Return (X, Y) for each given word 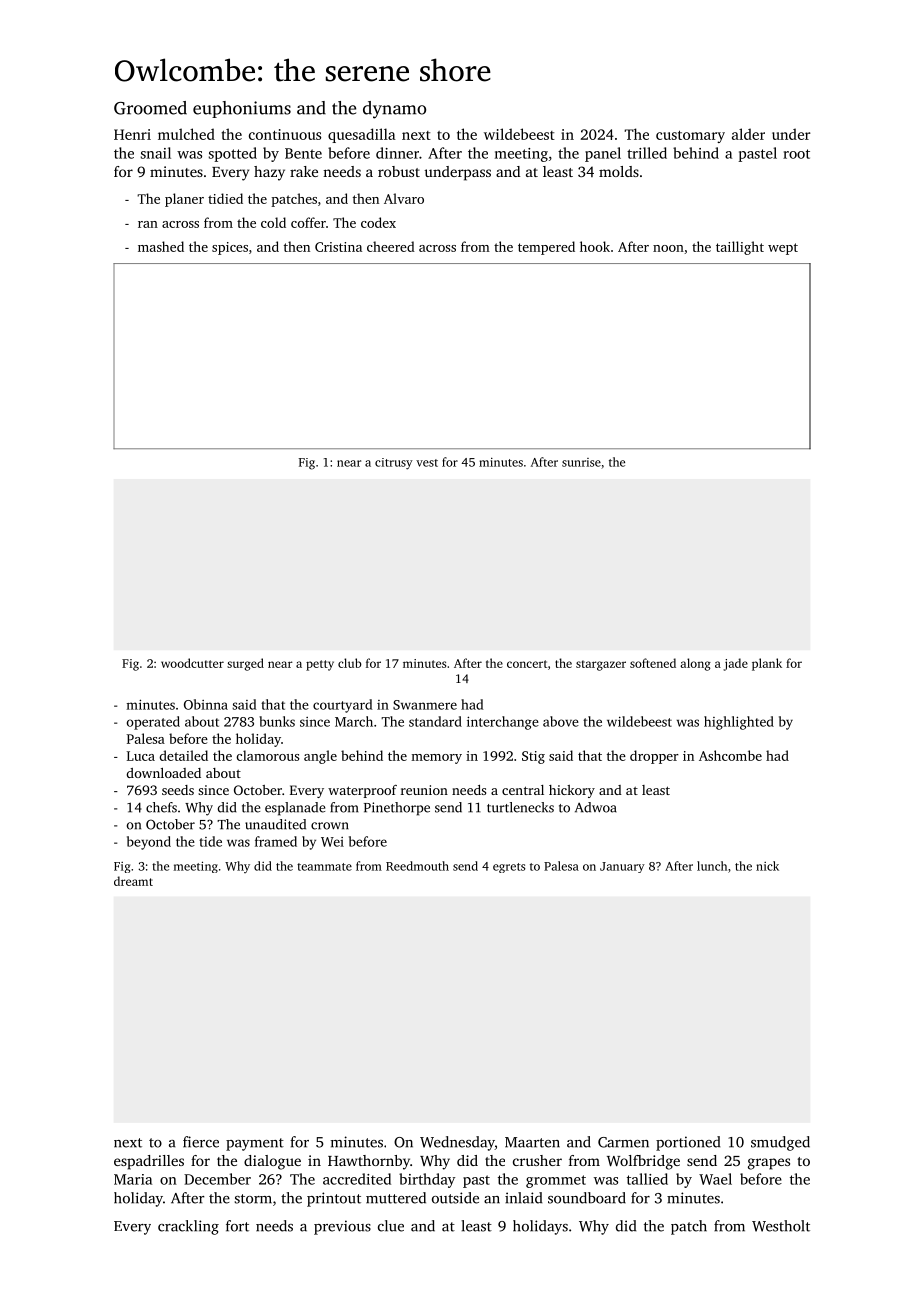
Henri (132, 134)
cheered (391, 246)
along (695, 664)
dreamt (133, 881)
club (350, 663)
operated (153, 723)
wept (783, 249)
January (622, 867)
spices (230, 248)
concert (527, 664)
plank (767, 664)
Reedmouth (417, 866)
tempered (546, 248)
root (796, 154)
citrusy (394, 464)
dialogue (272, 1162)
